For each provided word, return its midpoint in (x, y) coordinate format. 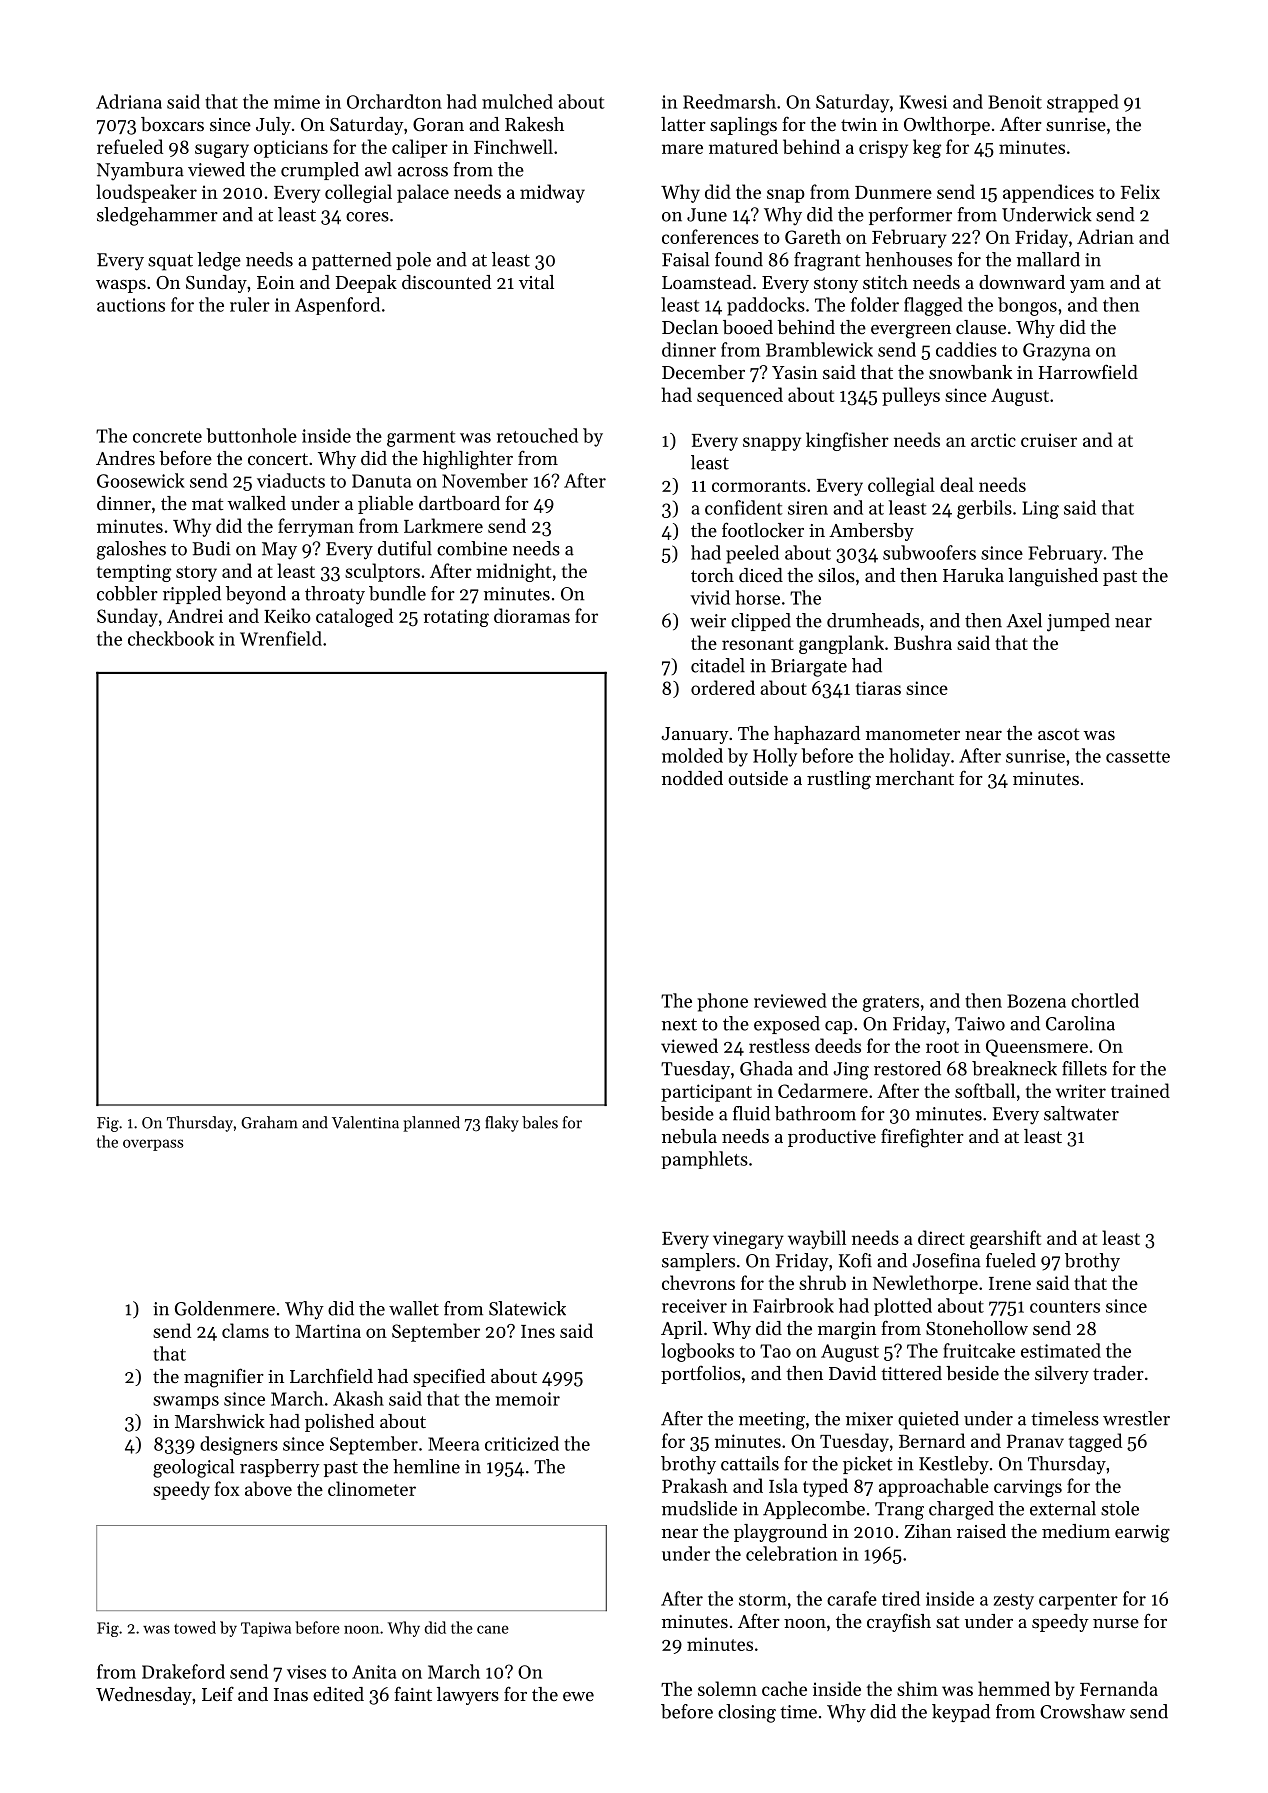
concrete (167, 437)
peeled (752, 554)
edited (338, 1694)
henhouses (908, 259)
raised (981, 1531)
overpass (153, 1145)
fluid (751, 1113)
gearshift (1005, 1239)
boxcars (172, 124)
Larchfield (331, 1375)
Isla (783, 1485)
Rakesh (534, 124)
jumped (1078, 622)
